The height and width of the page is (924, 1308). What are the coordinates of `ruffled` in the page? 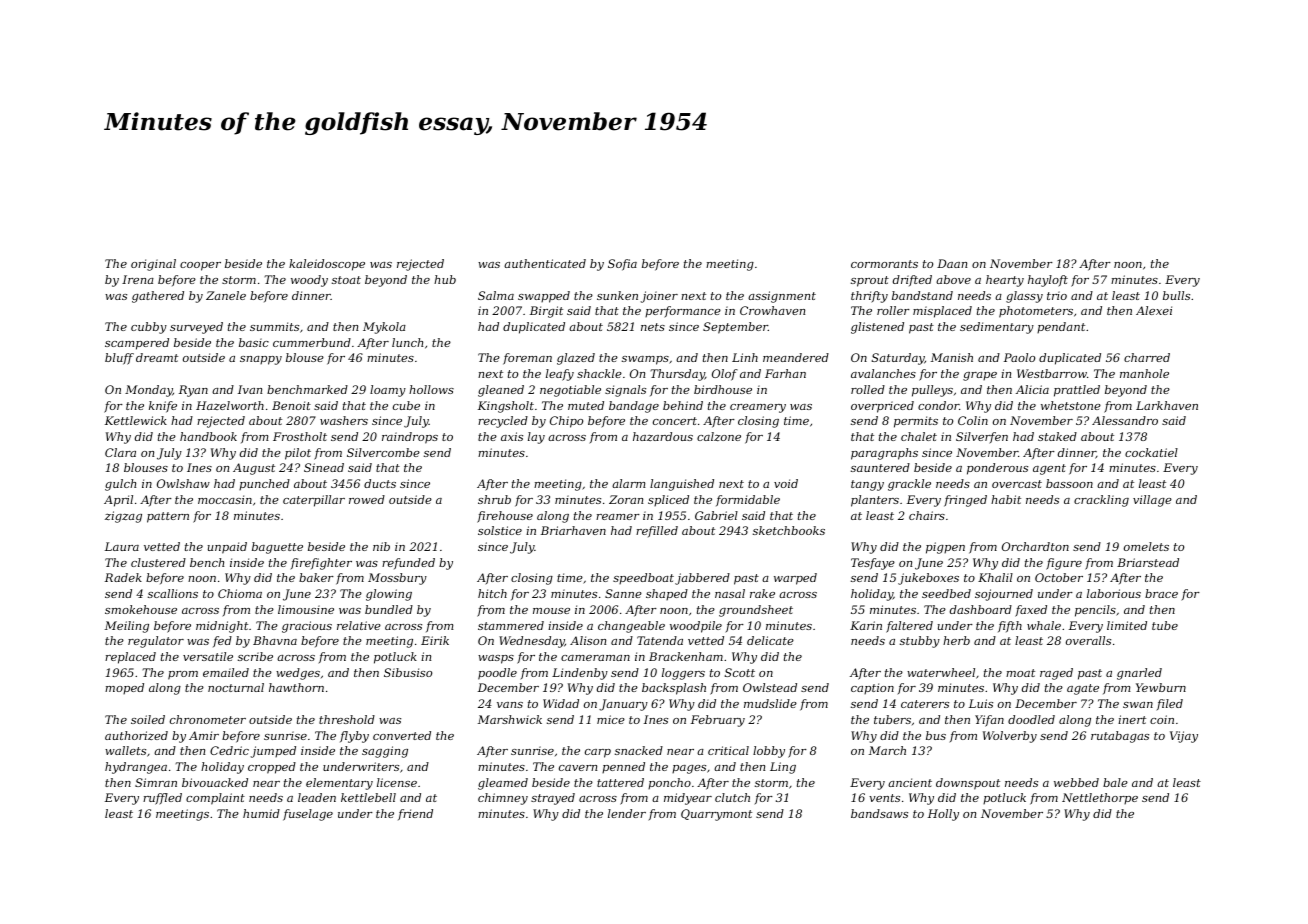 It's located at (162, 799).
